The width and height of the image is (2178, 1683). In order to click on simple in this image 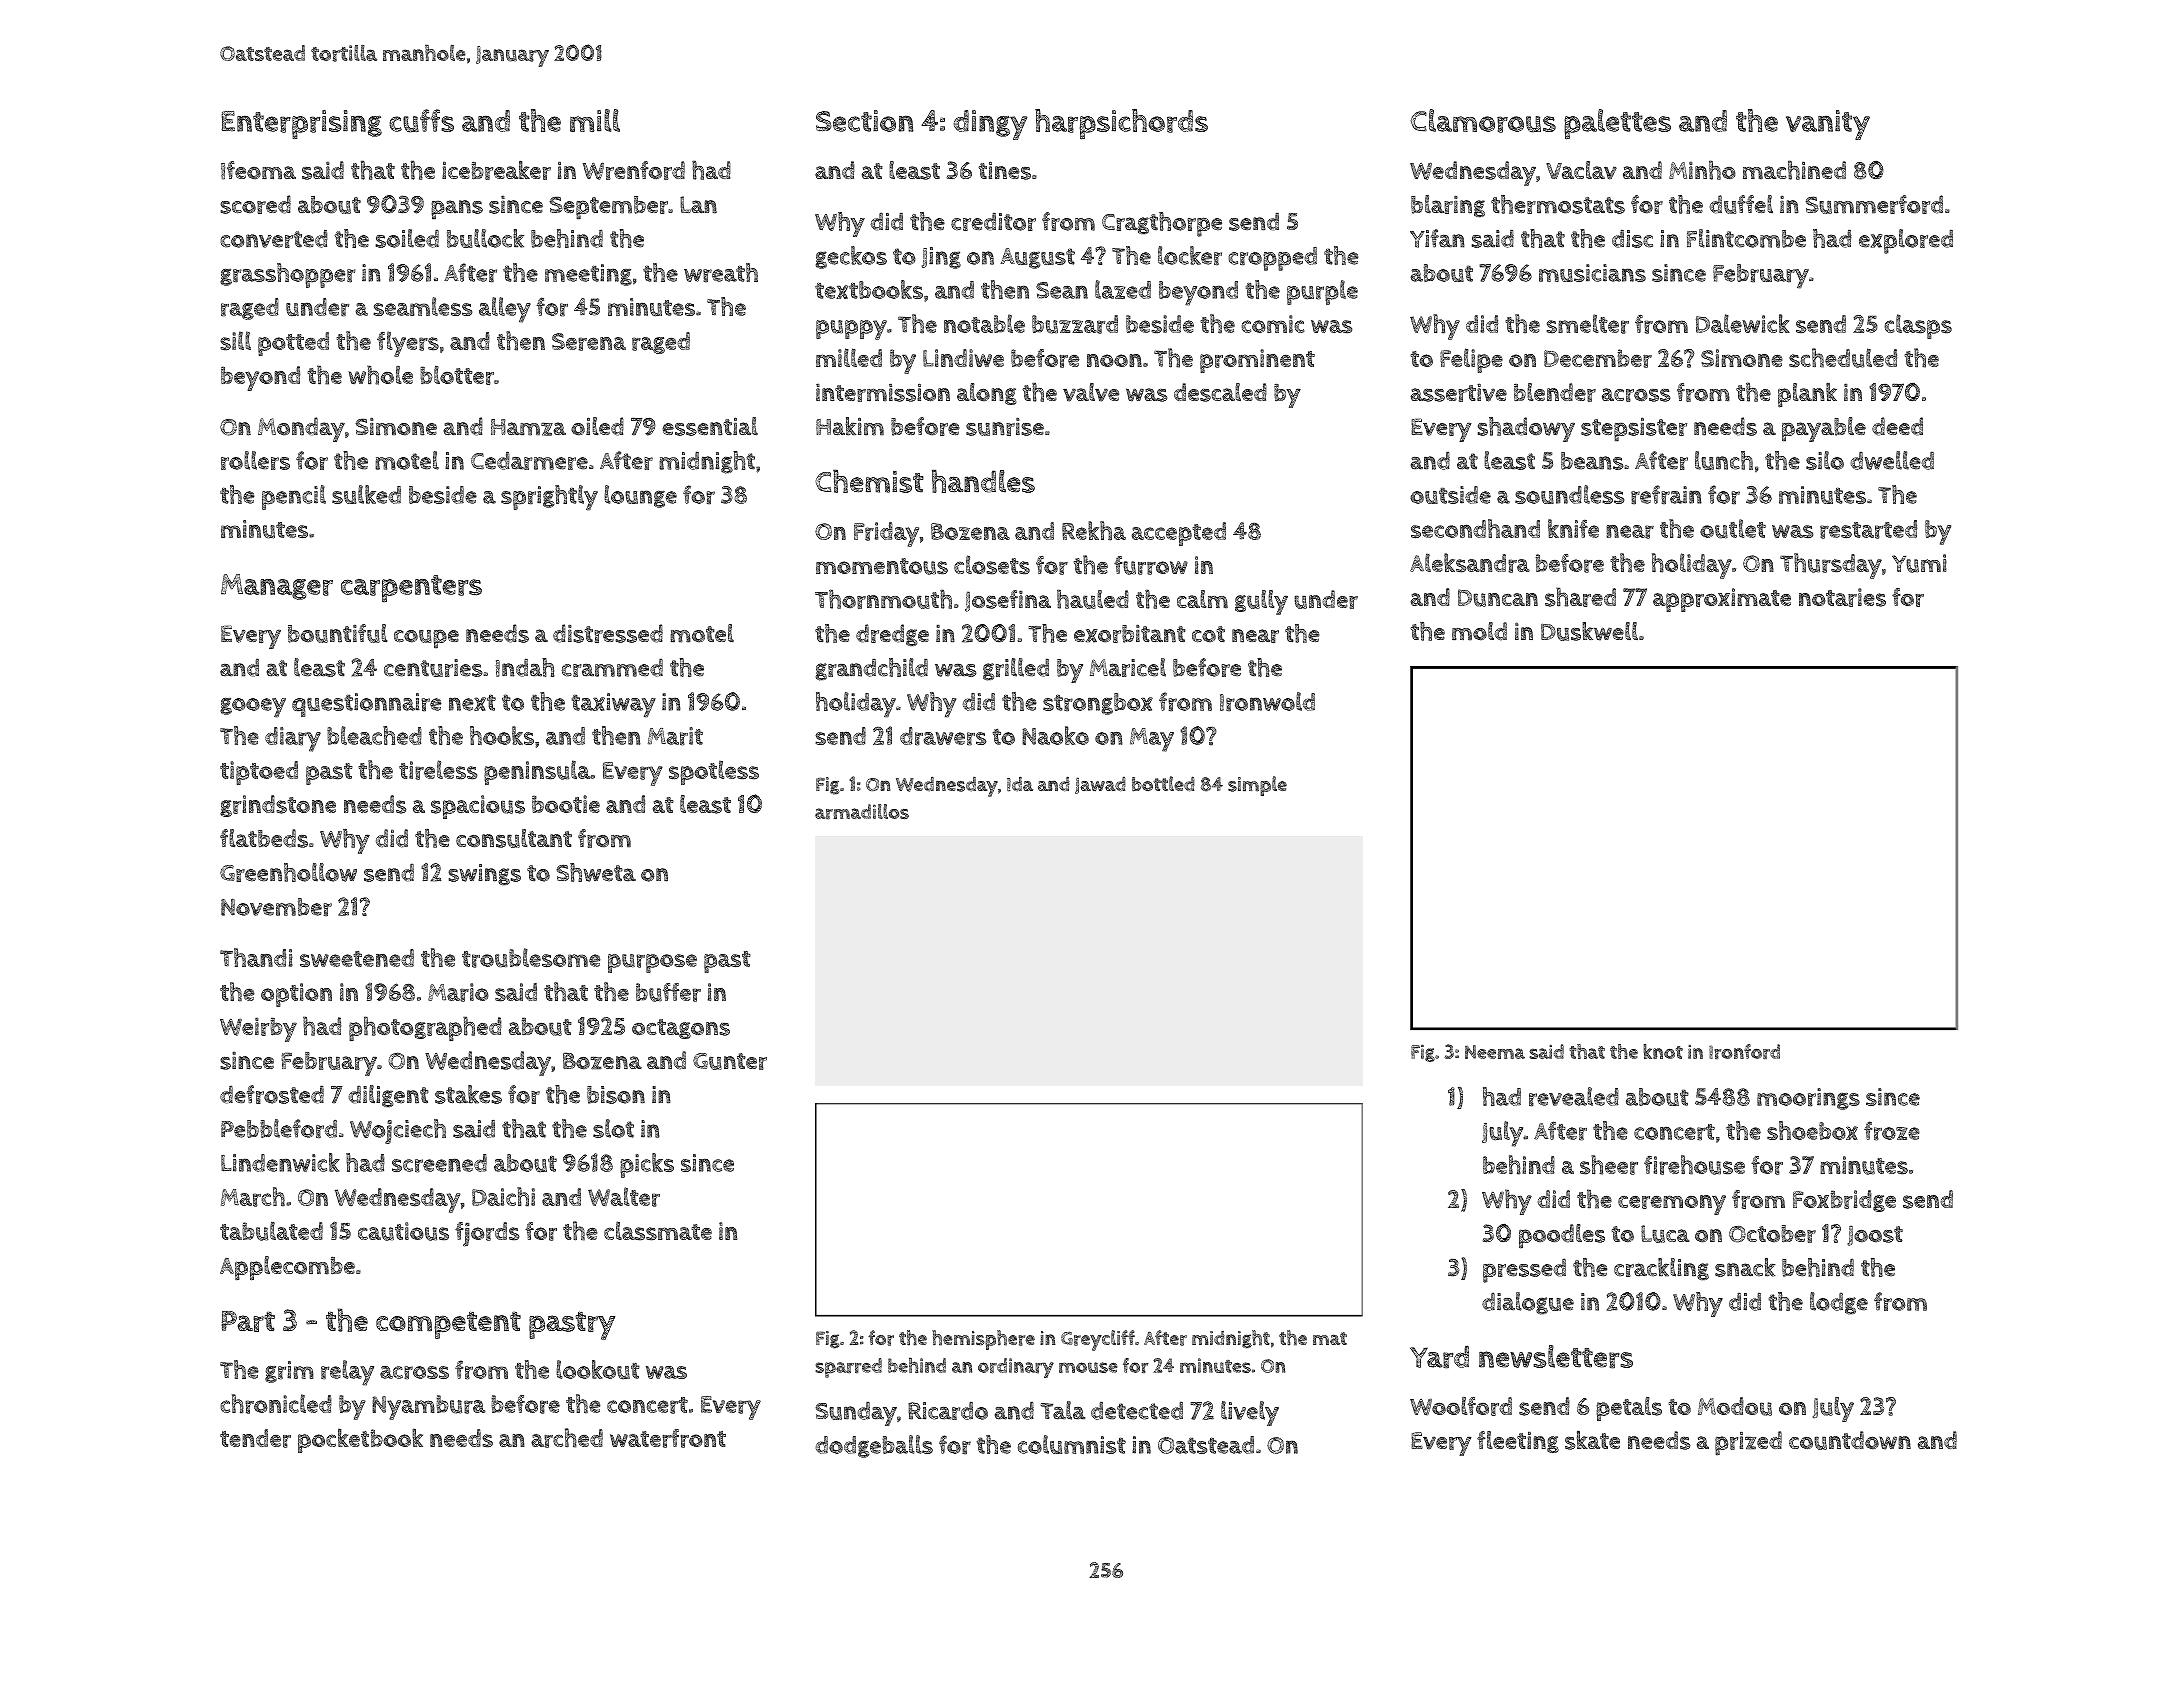, I will do `click(1257, 786)`.
